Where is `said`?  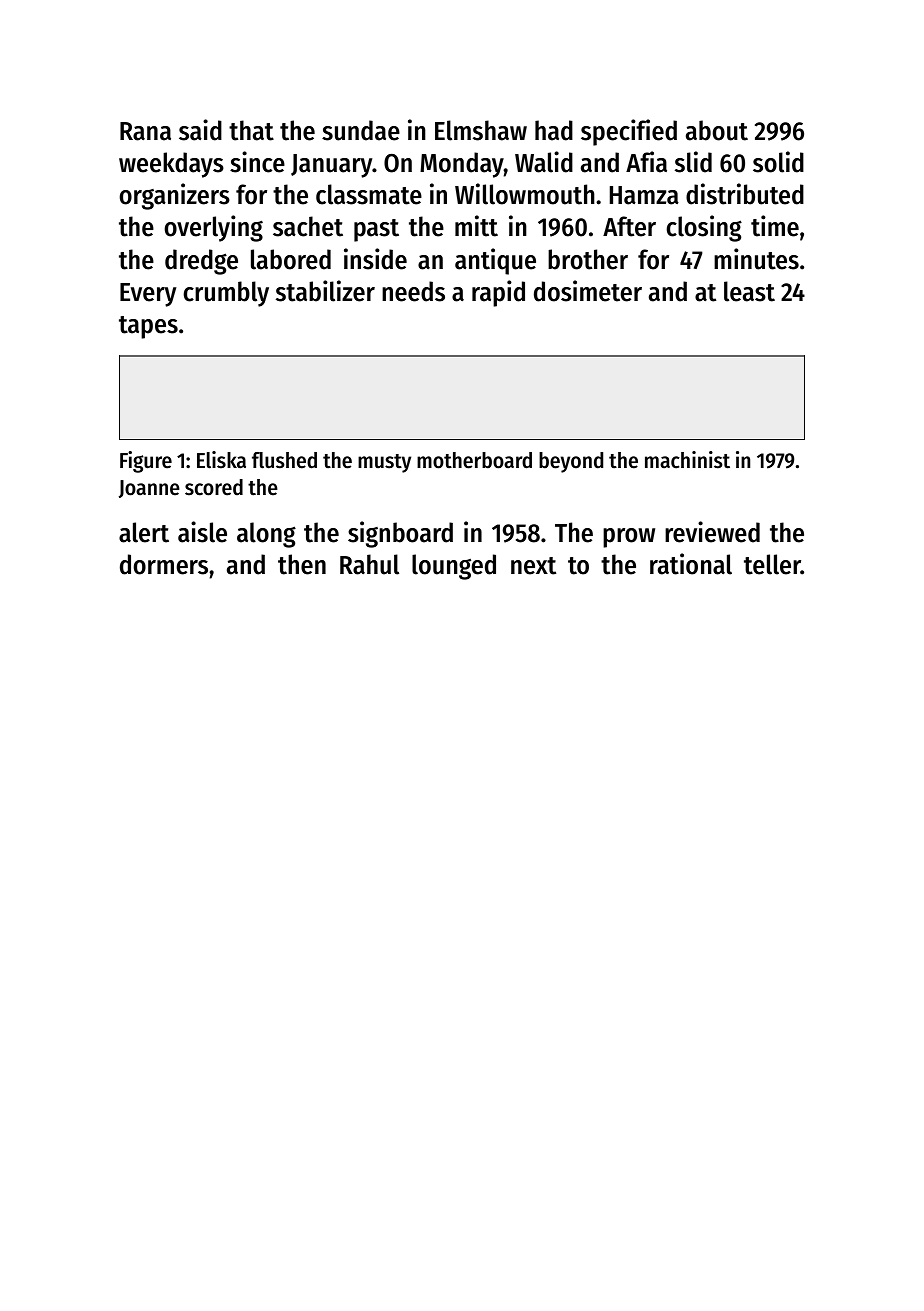 said is located at coordinates (200, 130).
